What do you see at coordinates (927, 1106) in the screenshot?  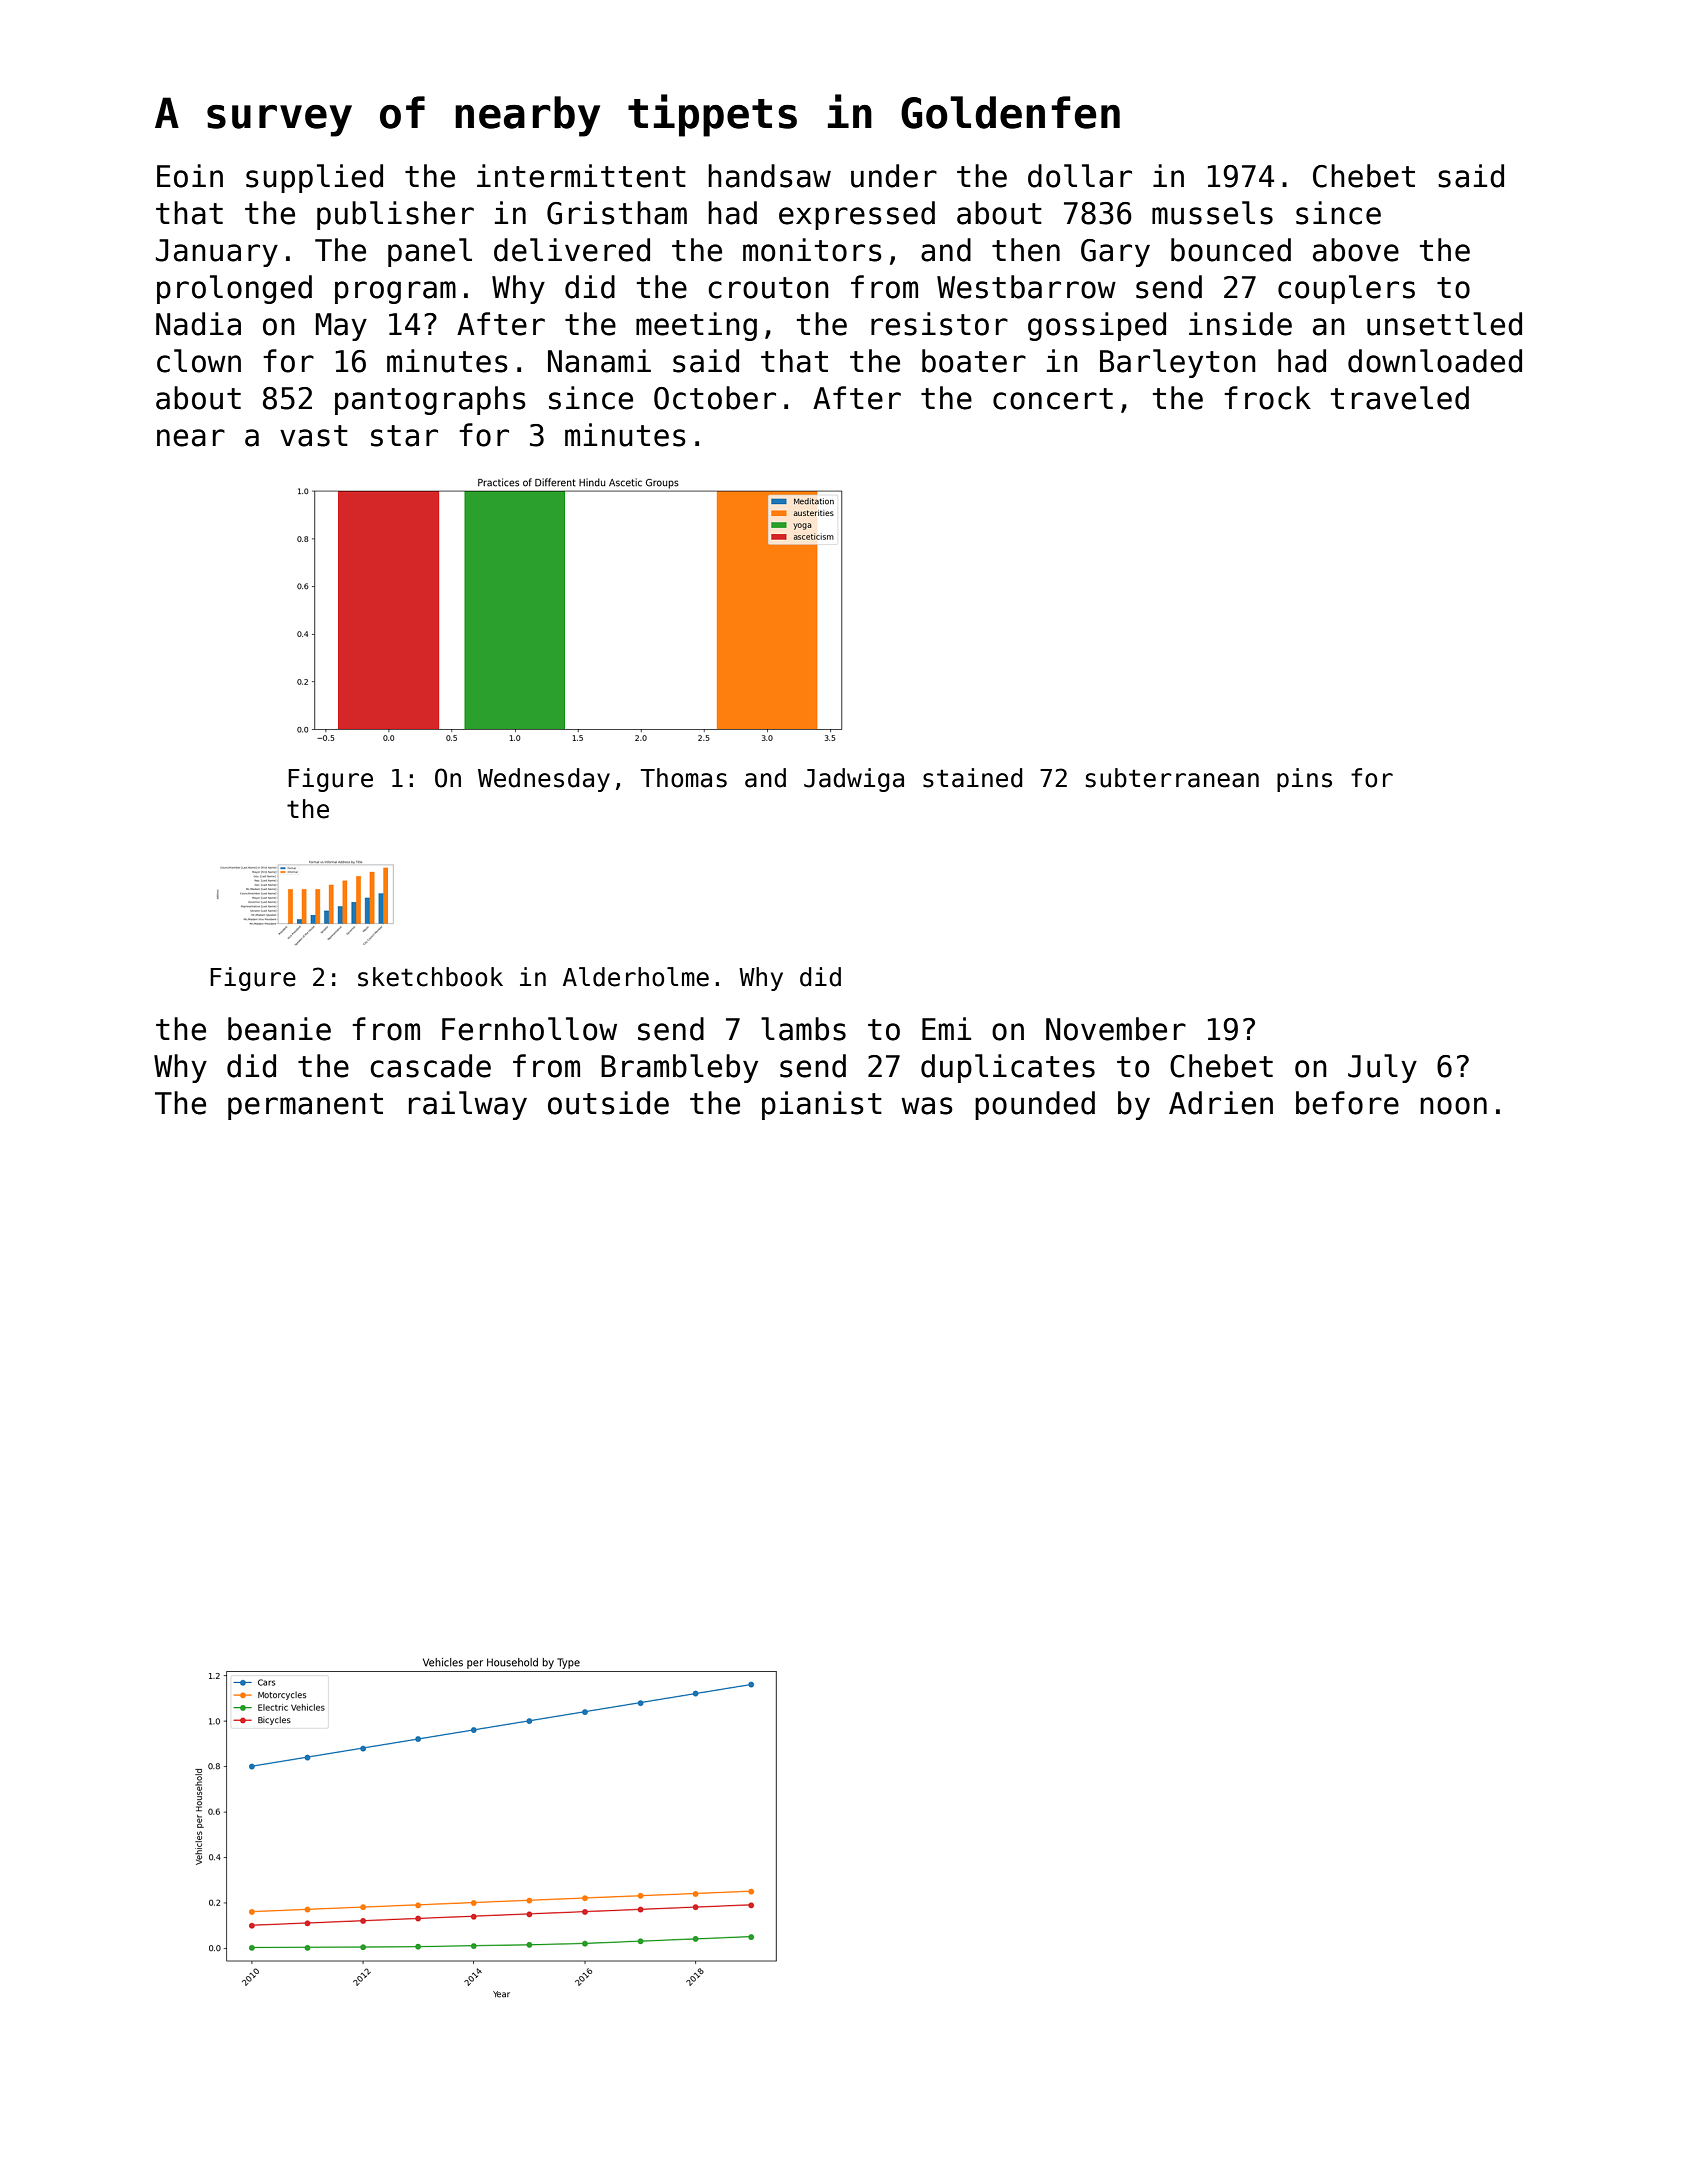 I see `was` at bounding box center [927, 1106].
